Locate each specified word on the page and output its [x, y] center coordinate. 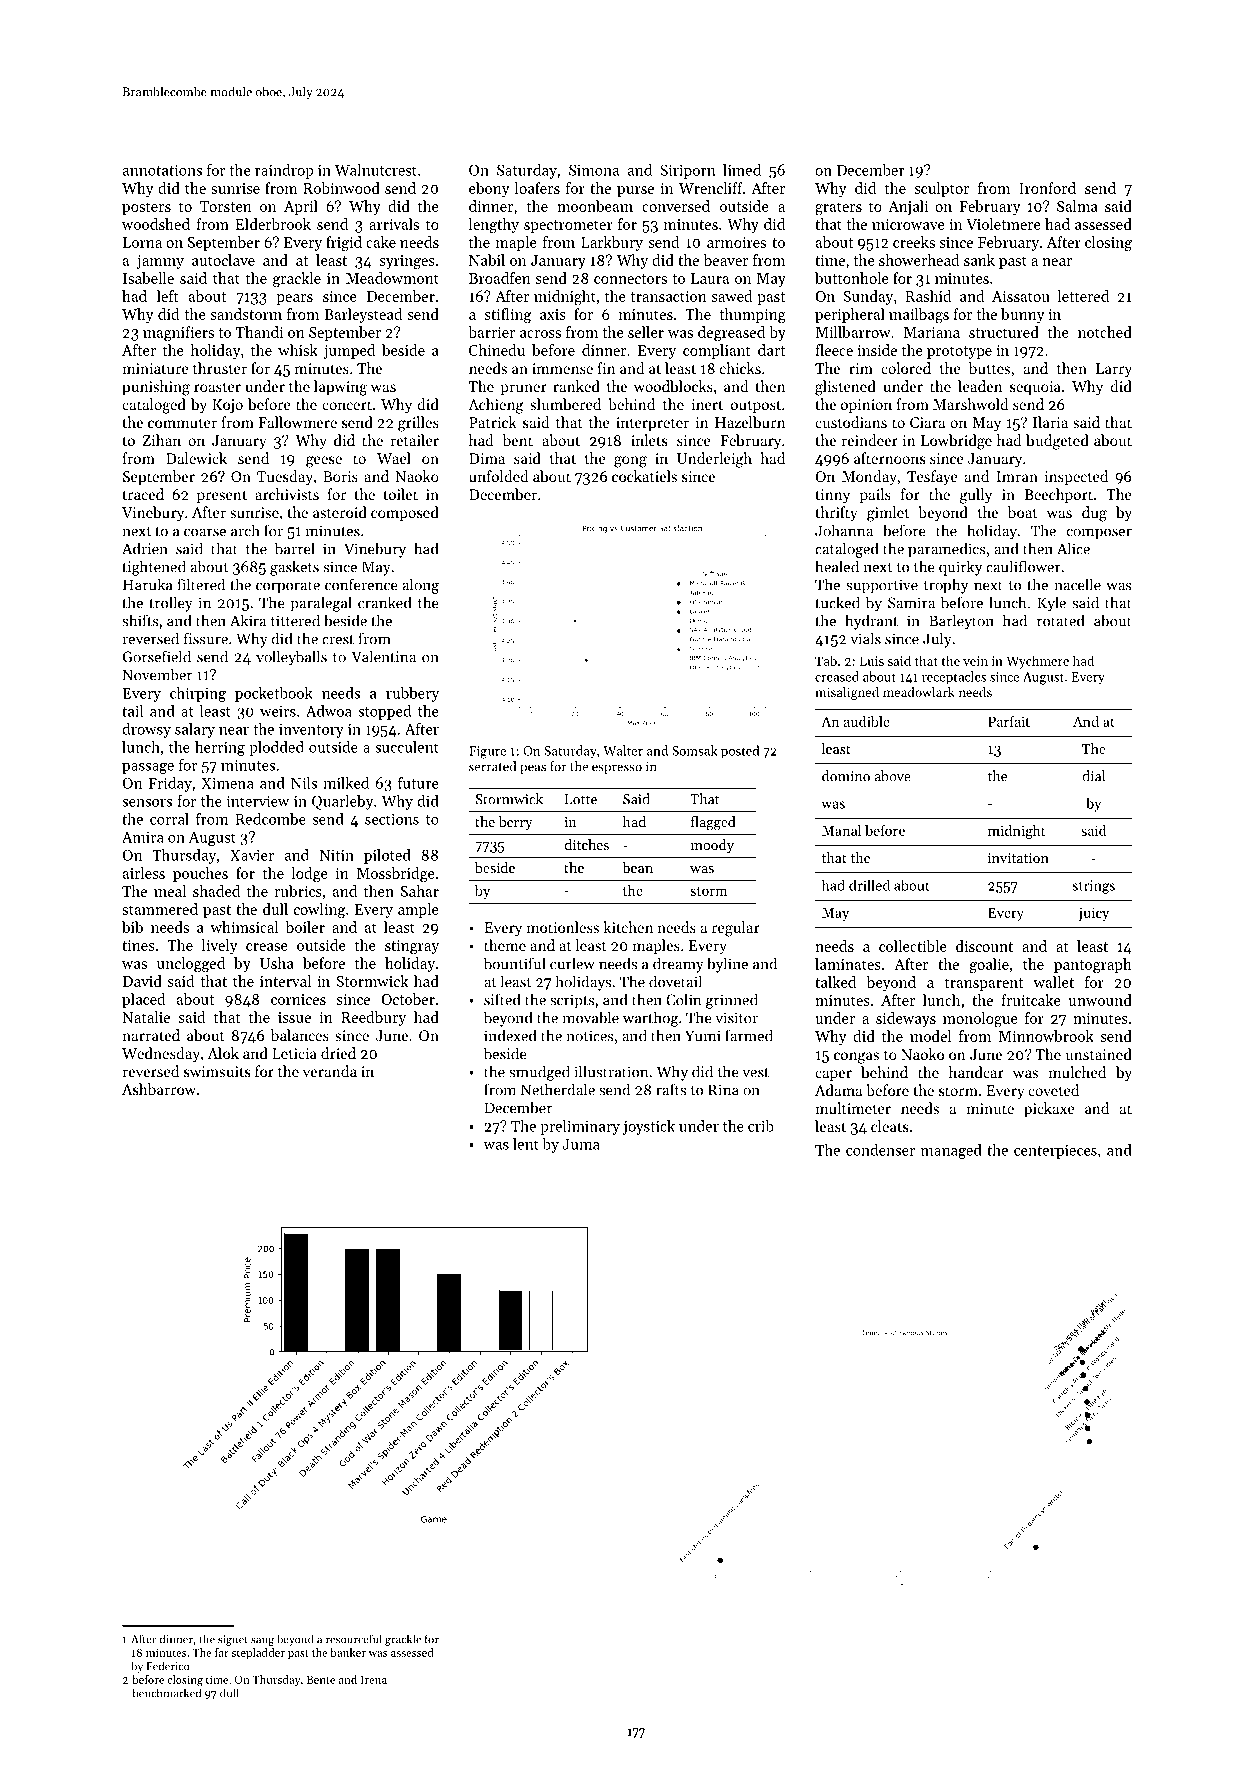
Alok [223, 1053]
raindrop [284, 171]
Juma [581, 1144]
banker [348, 1652]
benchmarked [166, 1693]
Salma [1077, 206]
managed [951, 1151]
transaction [668, 296]
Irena [374, 1680]
